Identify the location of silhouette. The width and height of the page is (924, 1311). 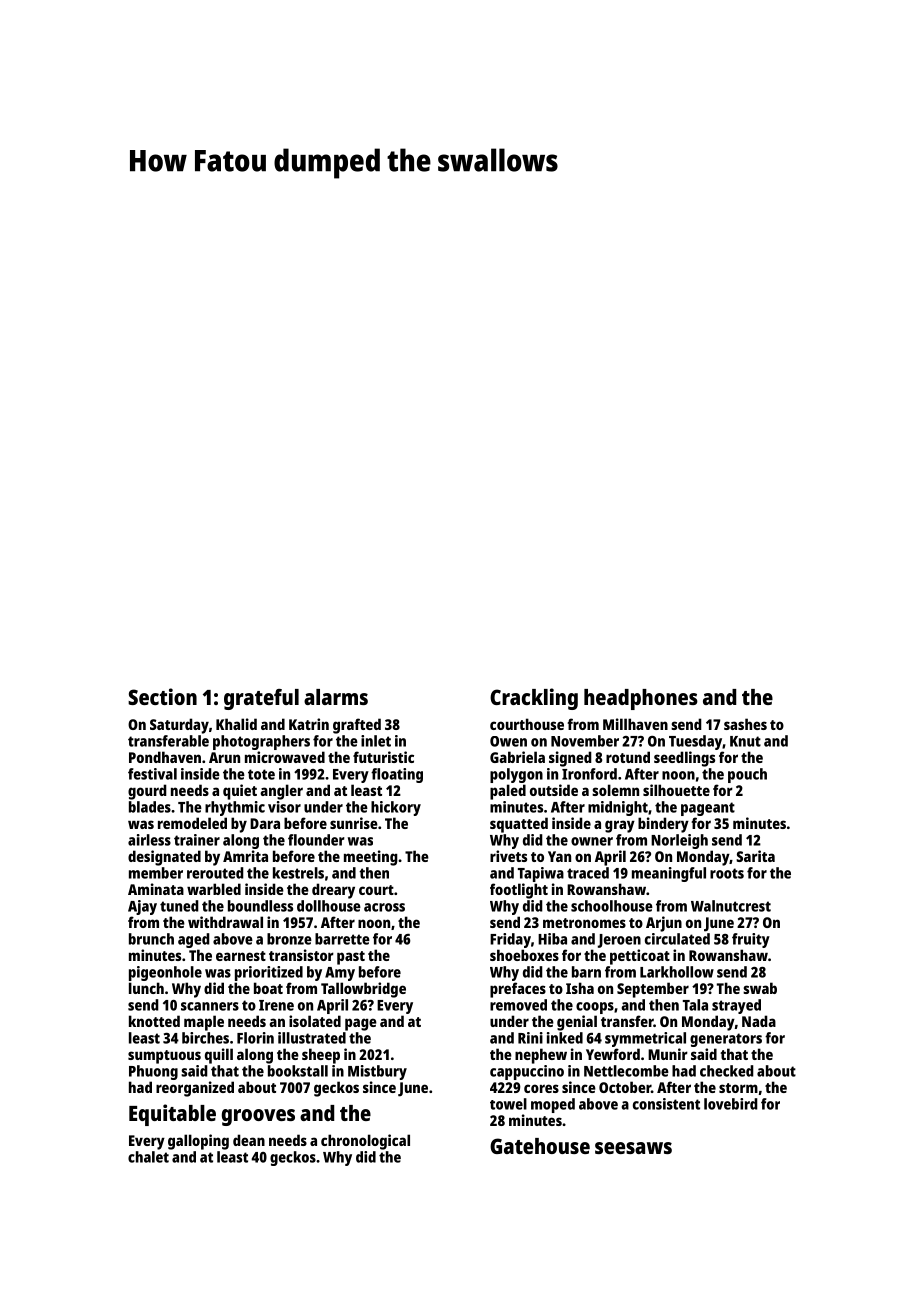
(676, 790).
